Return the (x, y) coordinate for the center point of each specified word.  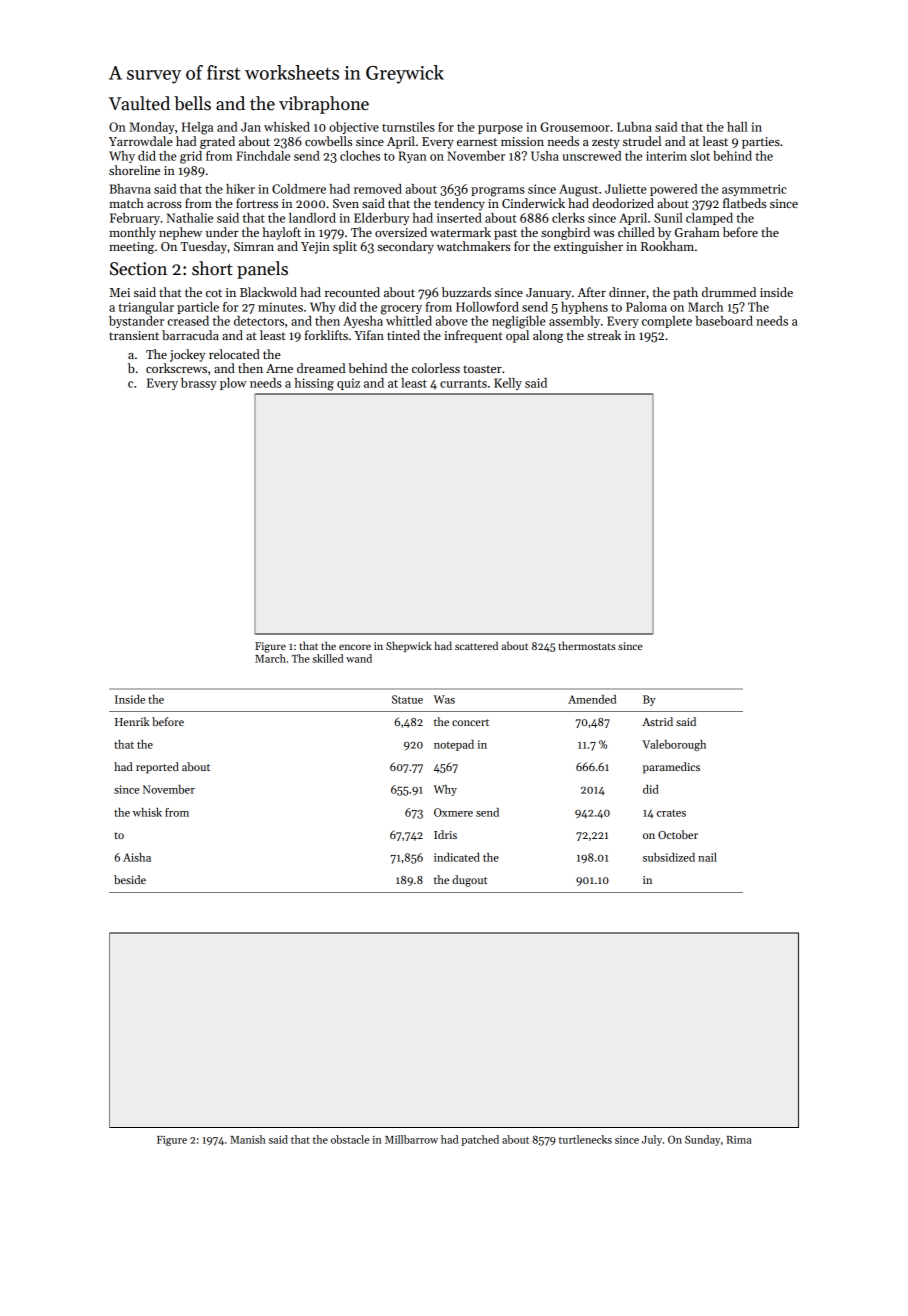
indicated (457, 857)
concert (470, 722)
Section (138, 269)
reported (157, 768)
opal (517, 336)
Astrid (657, 721)
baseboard (724, 321)
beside (130, 879)
